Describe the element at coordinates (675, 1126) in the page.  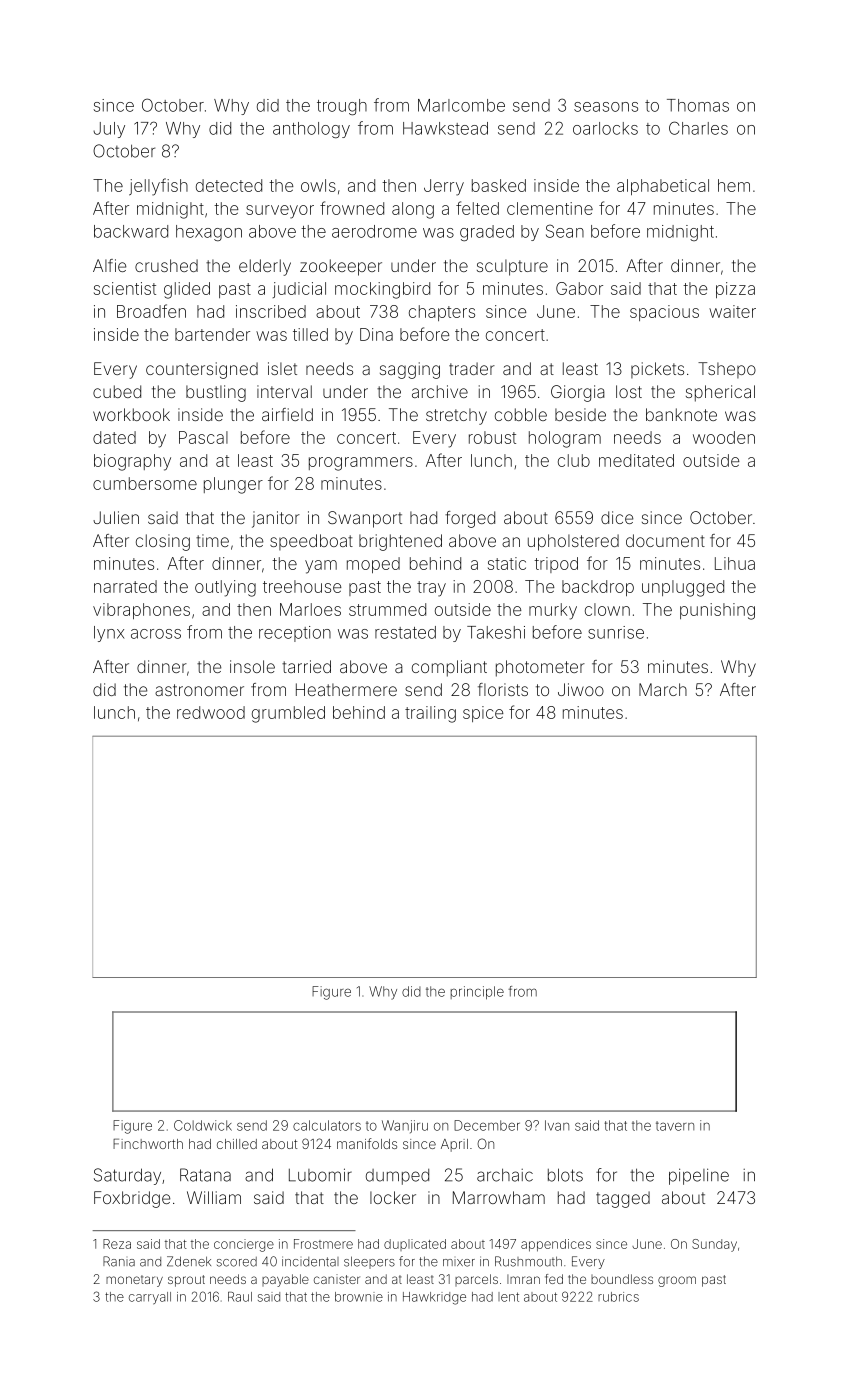
I see `tavern` at that location.
